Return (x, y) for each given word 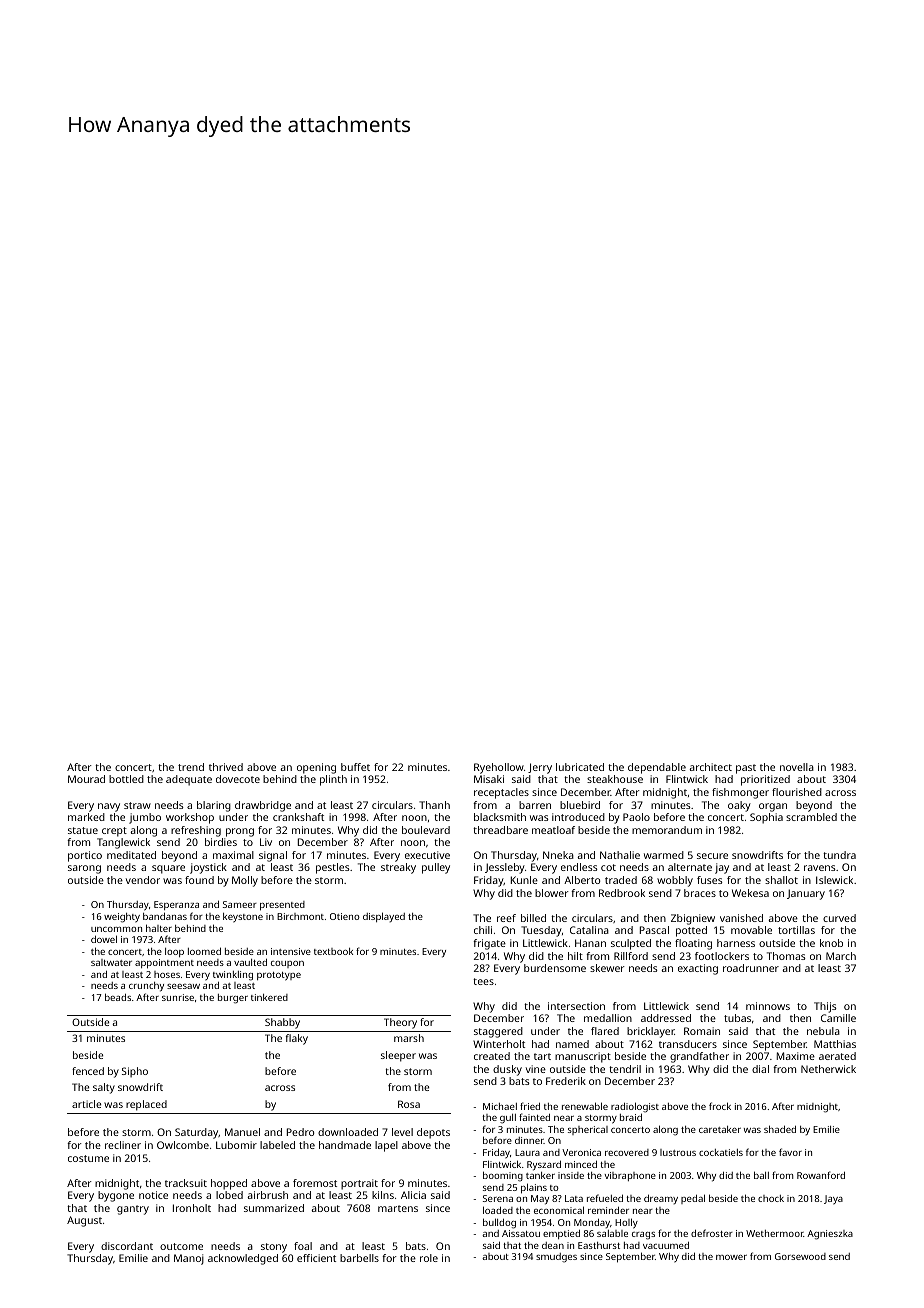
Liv (266, 842)
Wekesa (750, 893)
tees (483, 981)
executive (427, 855)
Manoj (189, 1259)
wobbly (675, 881)
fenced (88, 1071)
